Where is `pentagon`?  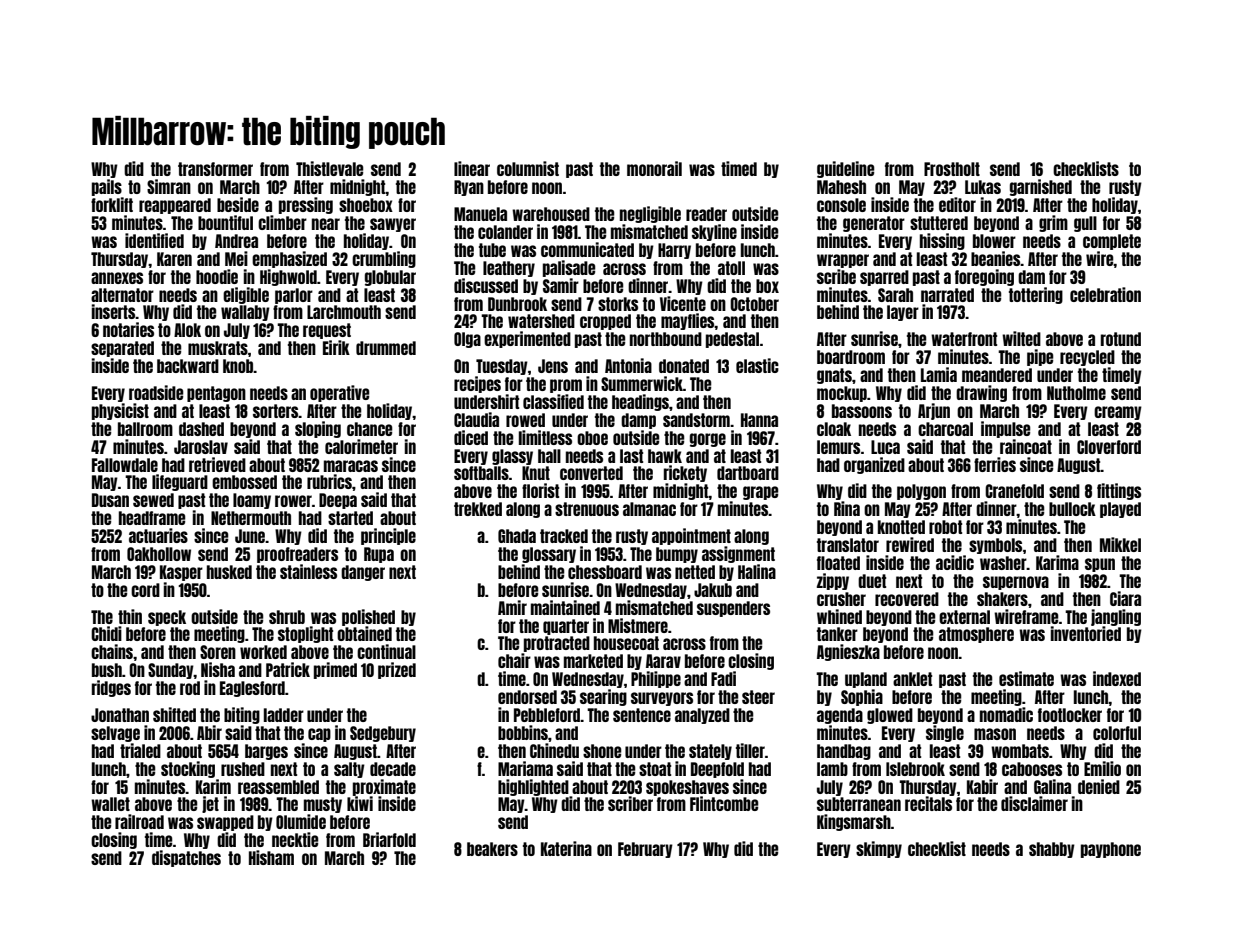
pentagon is located at coordinates (216, 394).
